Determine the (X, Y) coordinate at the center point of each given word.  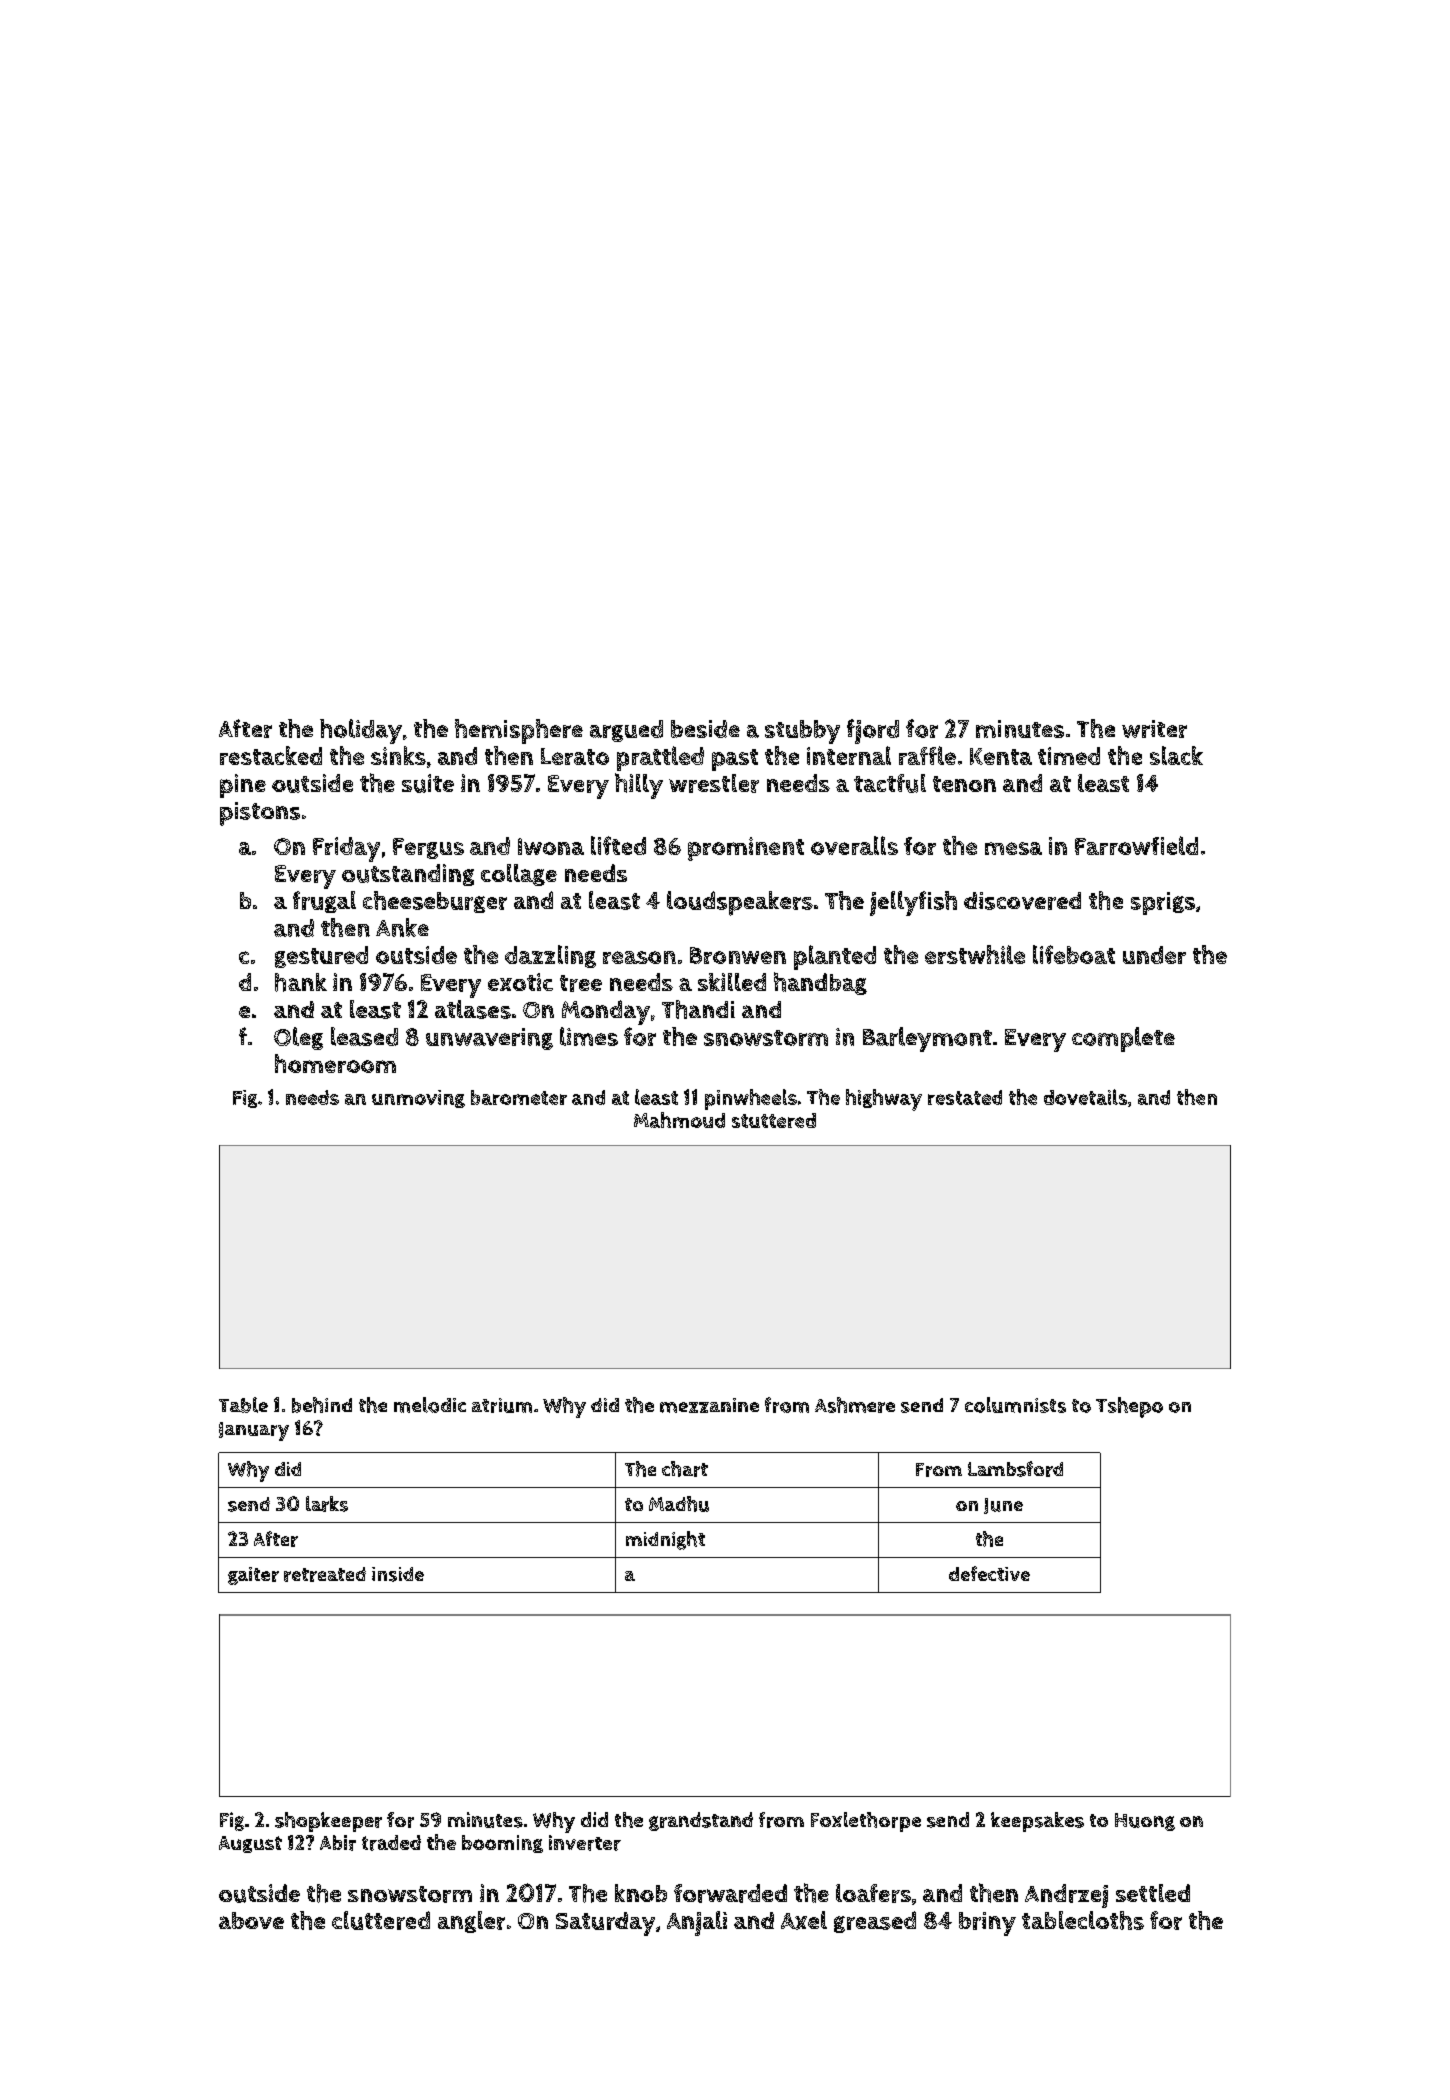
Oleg (298, 1038)
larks (327, 1504)
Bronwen (738, 955)
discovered (1022, 901)
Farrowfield (1136, 845)
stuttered (774, 1120)
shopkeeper (328, 1822)
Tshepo (1129, 1407)
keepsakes (1037, 1822)
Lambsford (1015, 1469)
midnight (665, 1540)
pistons (260, 814)
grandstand (701, 1821)
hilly (639, 786)
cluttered (381, 1920)
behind (322, 1405)
